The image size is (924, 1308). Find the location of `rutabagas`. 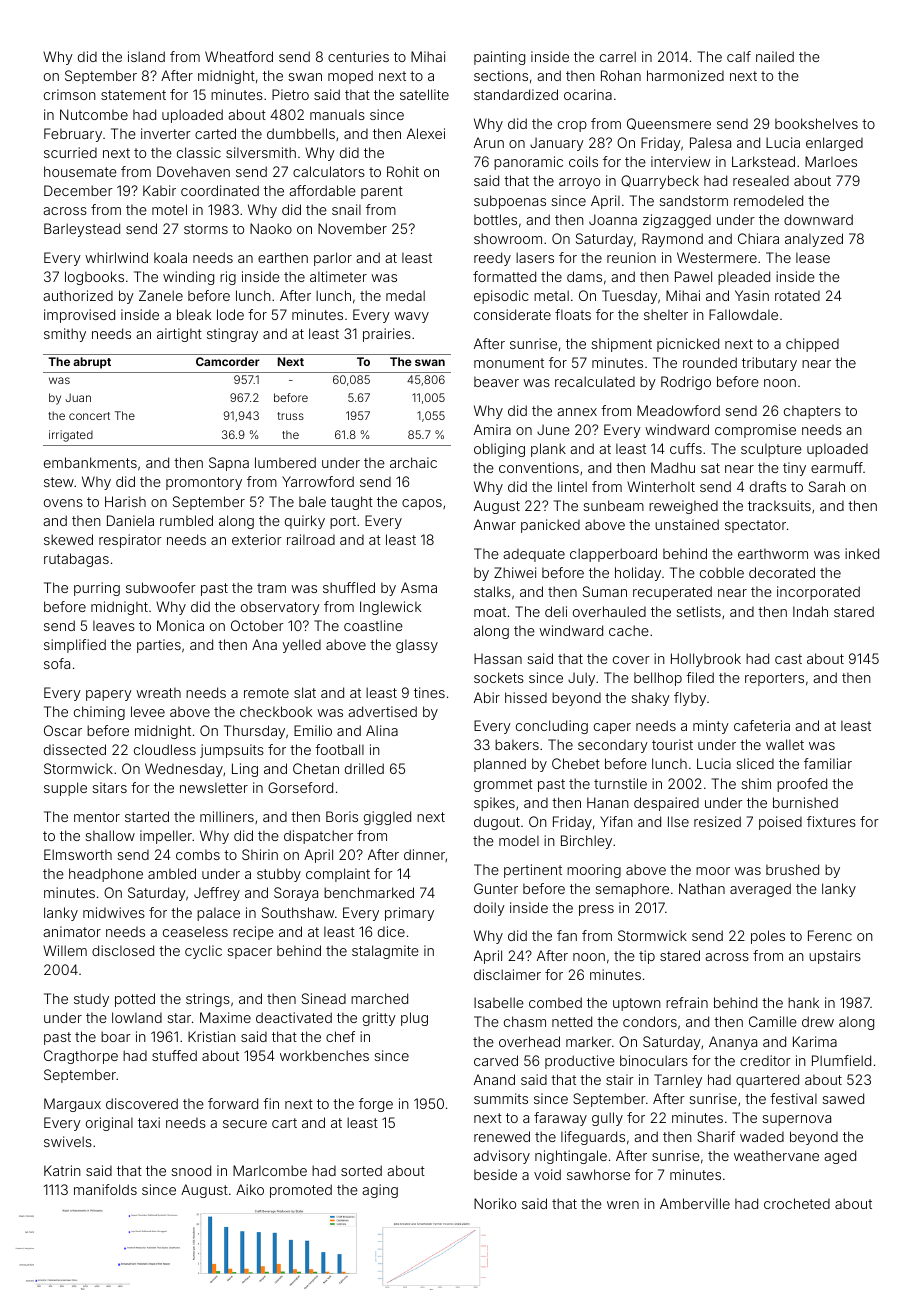

rutabagas is located at coordinates (76, 560).
